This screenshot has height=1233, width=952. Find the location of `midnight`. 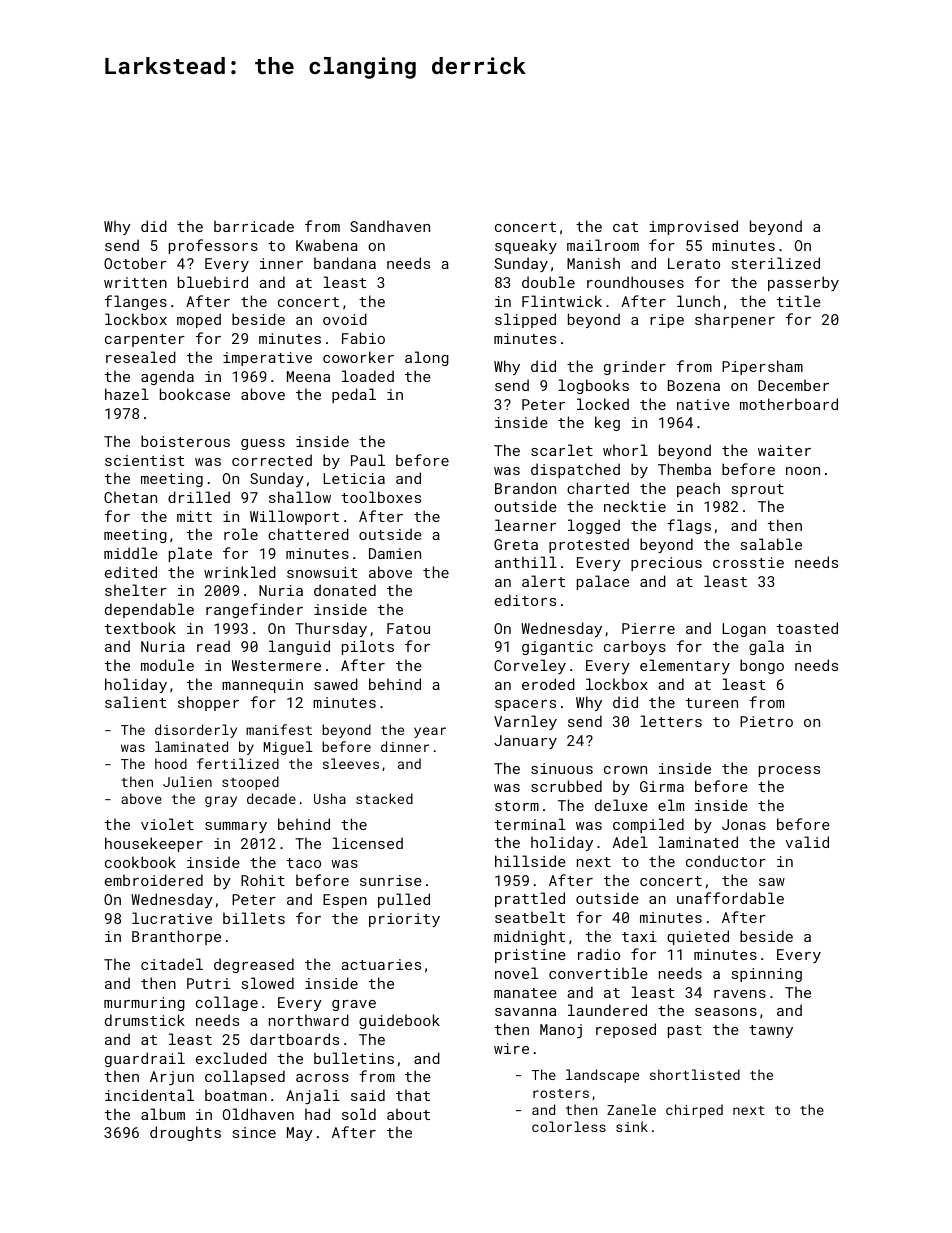

midnight is located at coordinates (529, 937).
